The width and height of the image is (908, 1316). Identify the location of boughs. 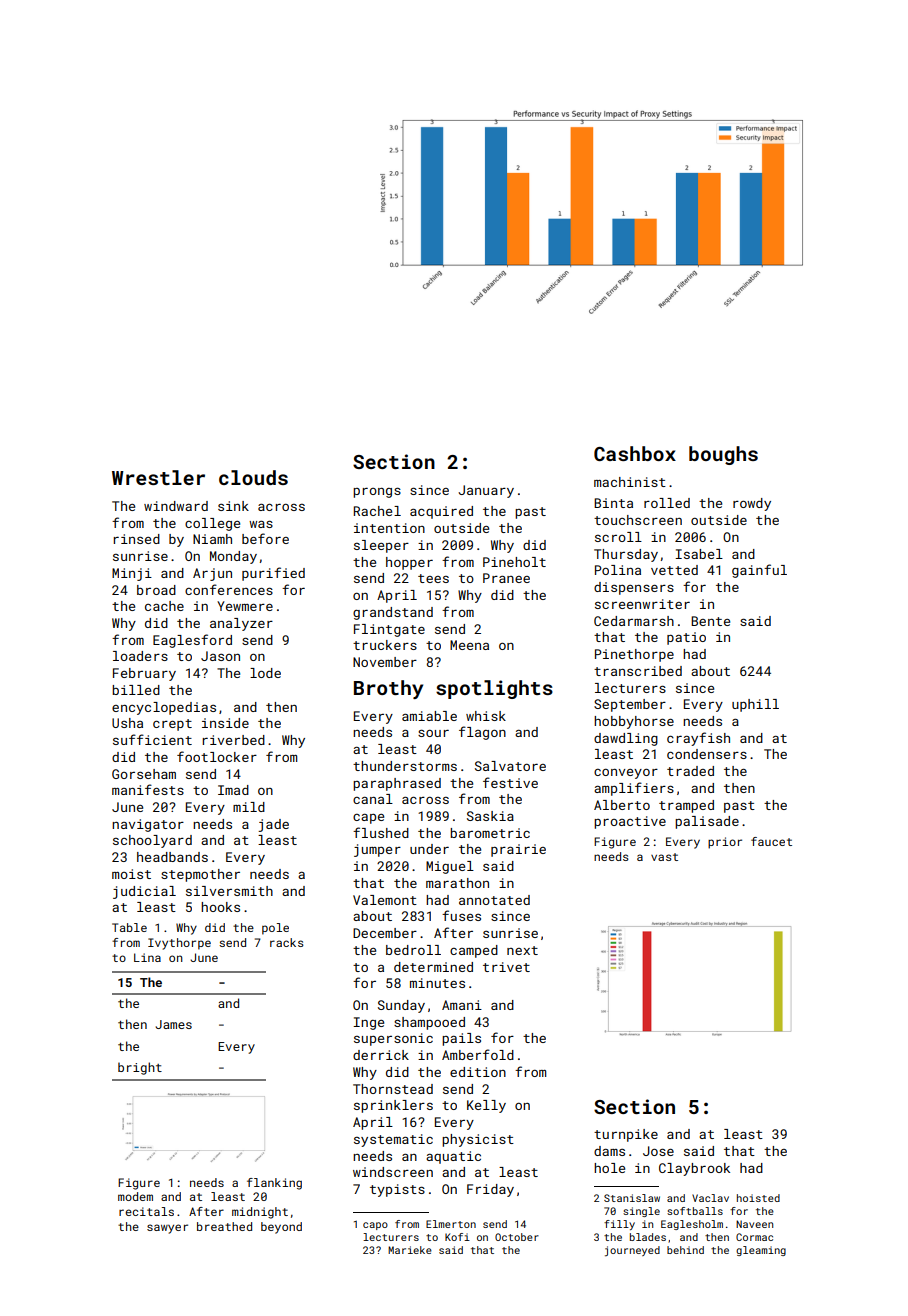
(723, 455).
